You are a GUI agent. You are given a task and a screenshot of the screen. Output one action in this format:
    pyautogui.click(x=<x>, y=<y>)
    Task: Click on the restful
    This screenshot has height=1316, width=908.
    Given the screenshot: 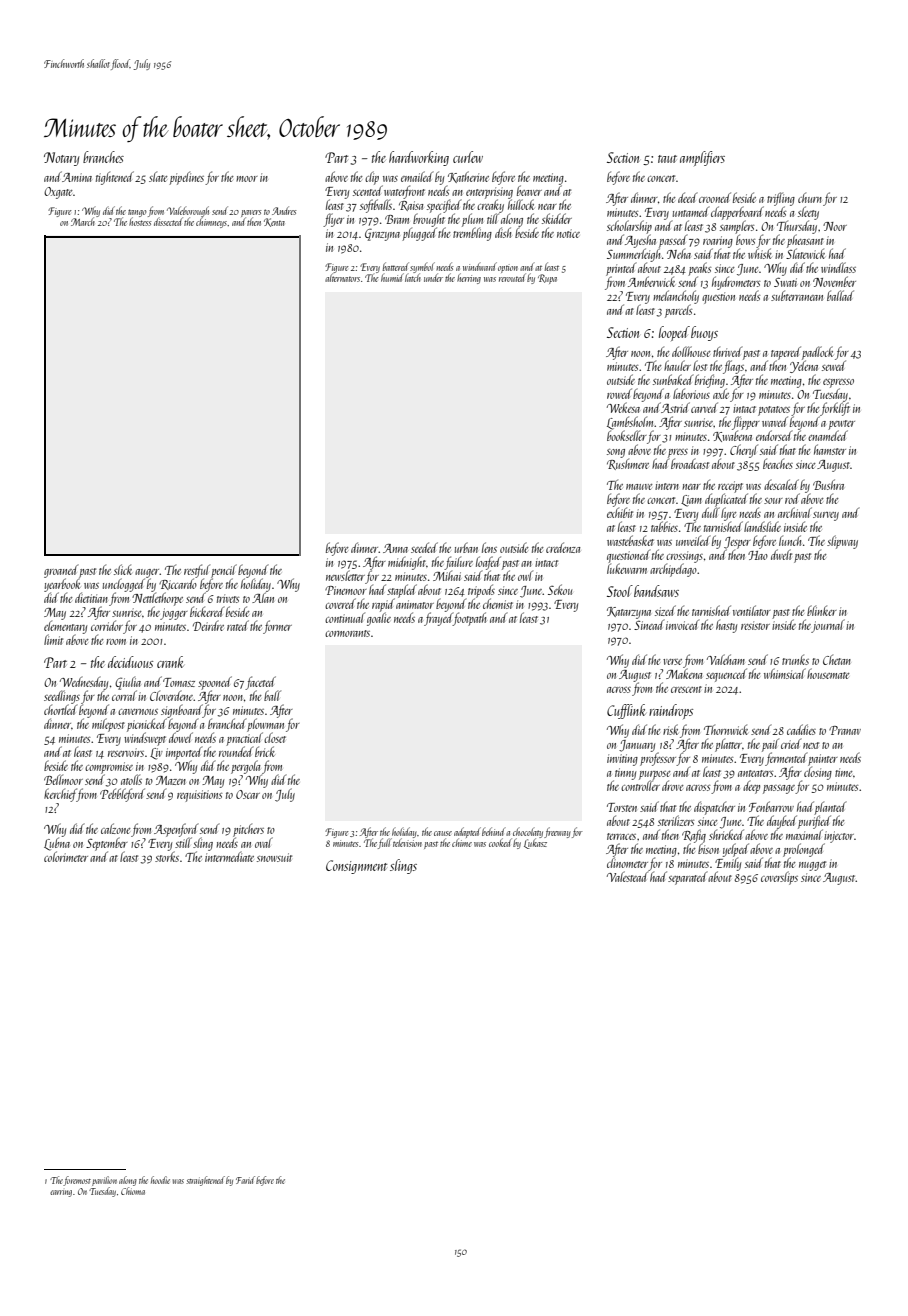 What is the action you would take?
    pyautogui.click(x=197, y=571)
